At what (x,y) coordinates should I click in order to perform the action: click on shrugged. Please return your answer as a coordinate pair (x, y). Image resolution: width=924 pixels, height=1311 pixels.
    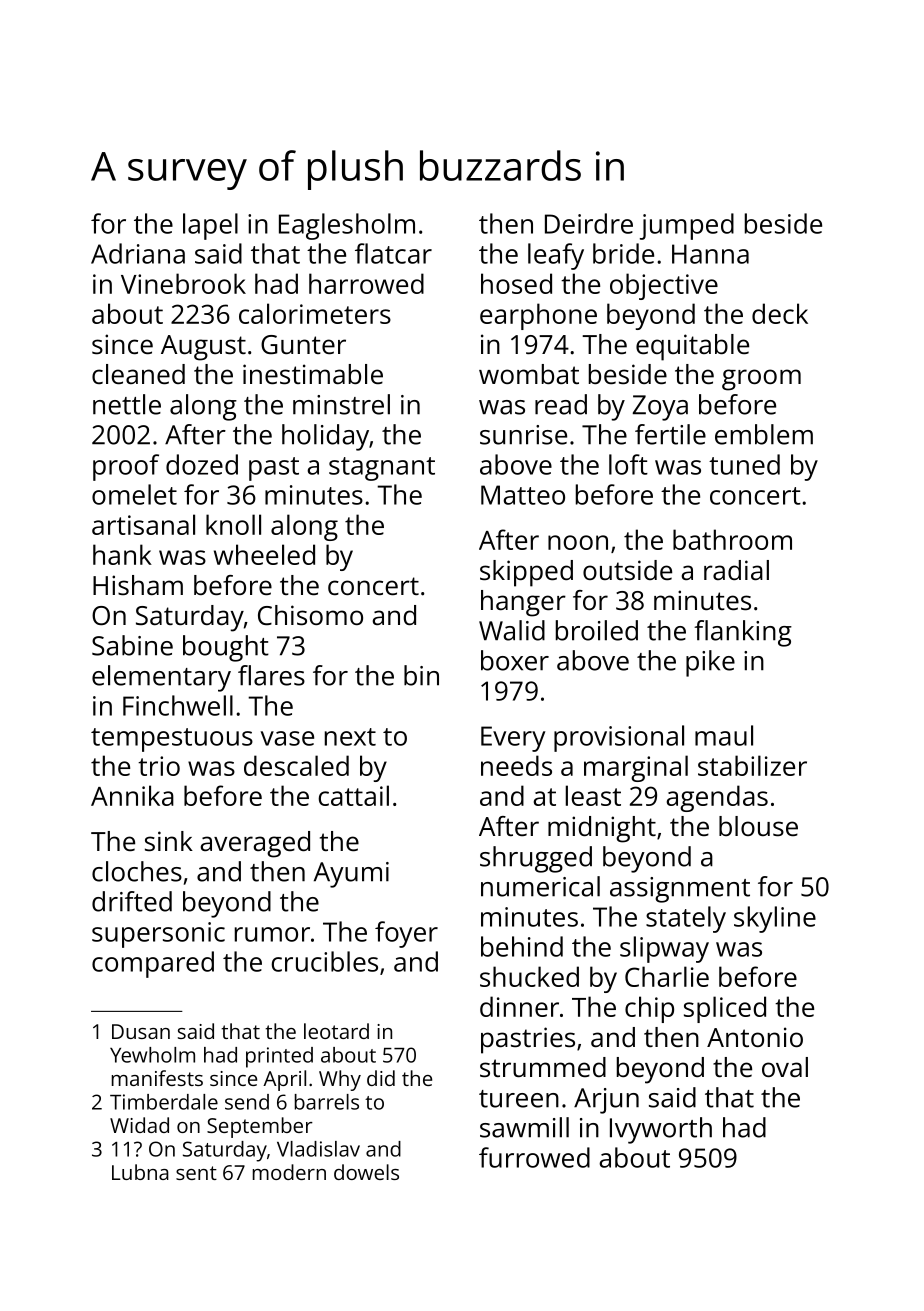
    Looking at the image, I should click on (536, 859).
